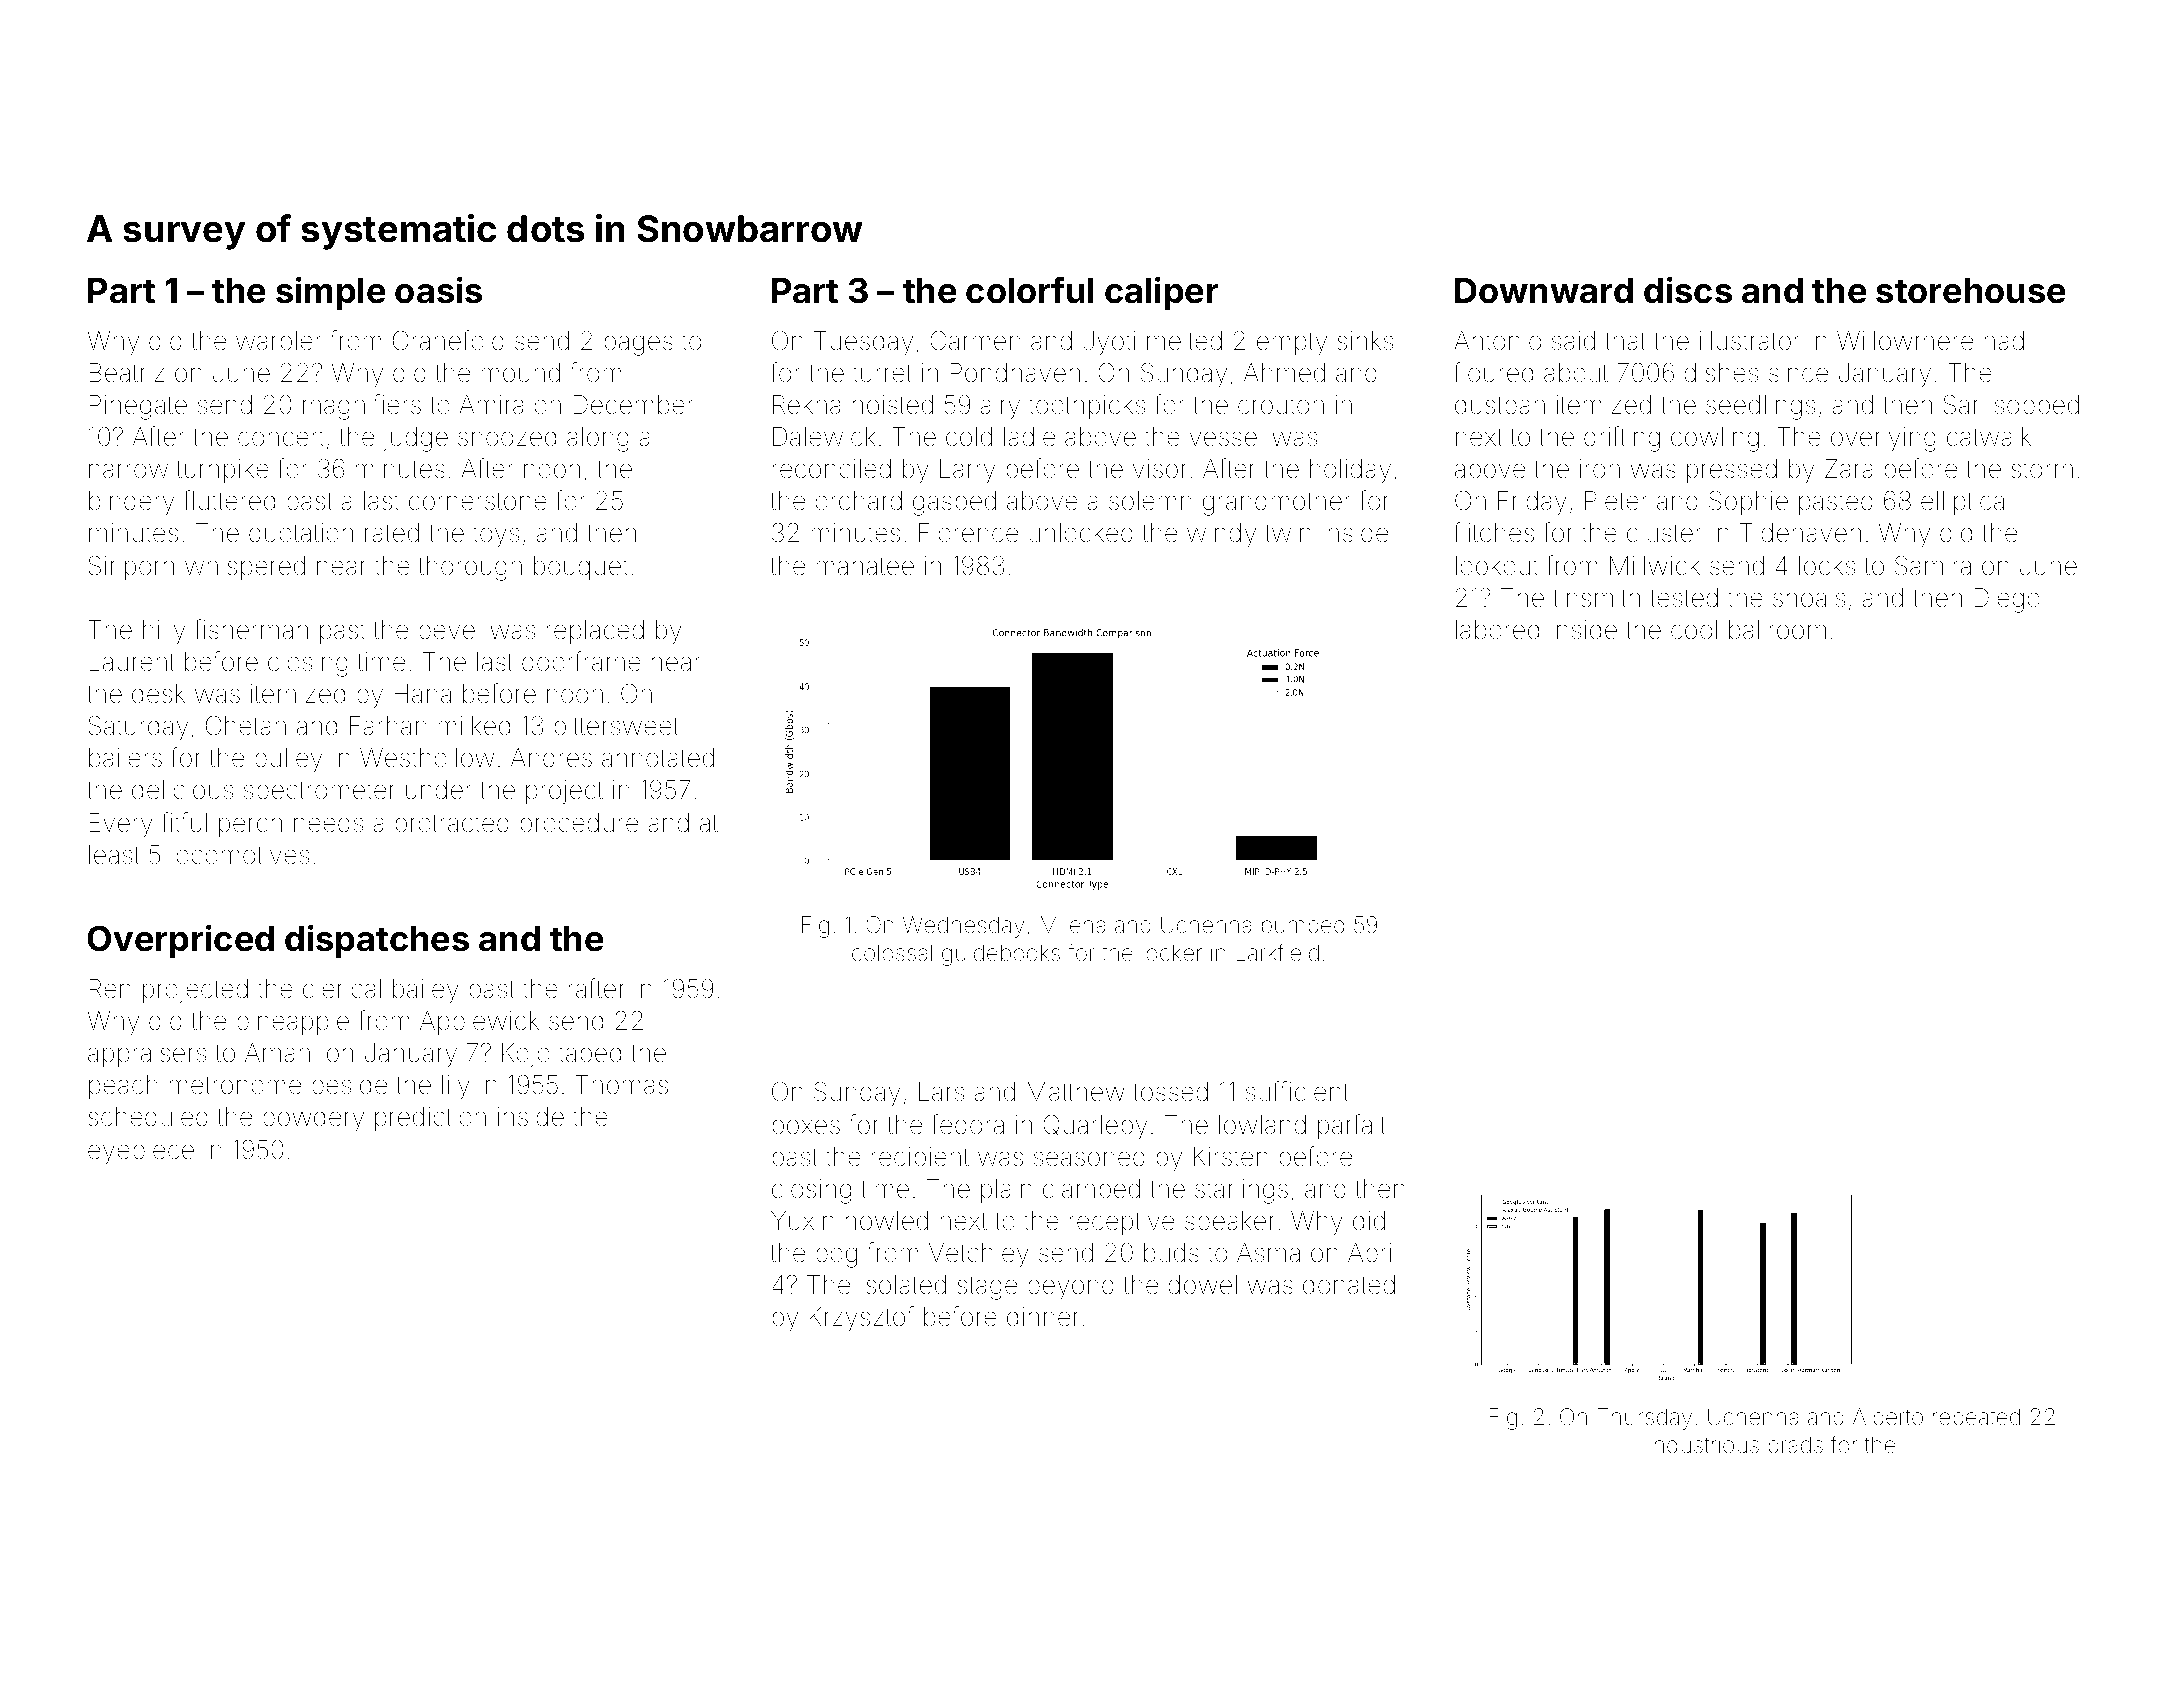 This image has height=1683, width=2178. Describe the element at coordinates (1162, 293) in the image. I see `caliper` at that location.
